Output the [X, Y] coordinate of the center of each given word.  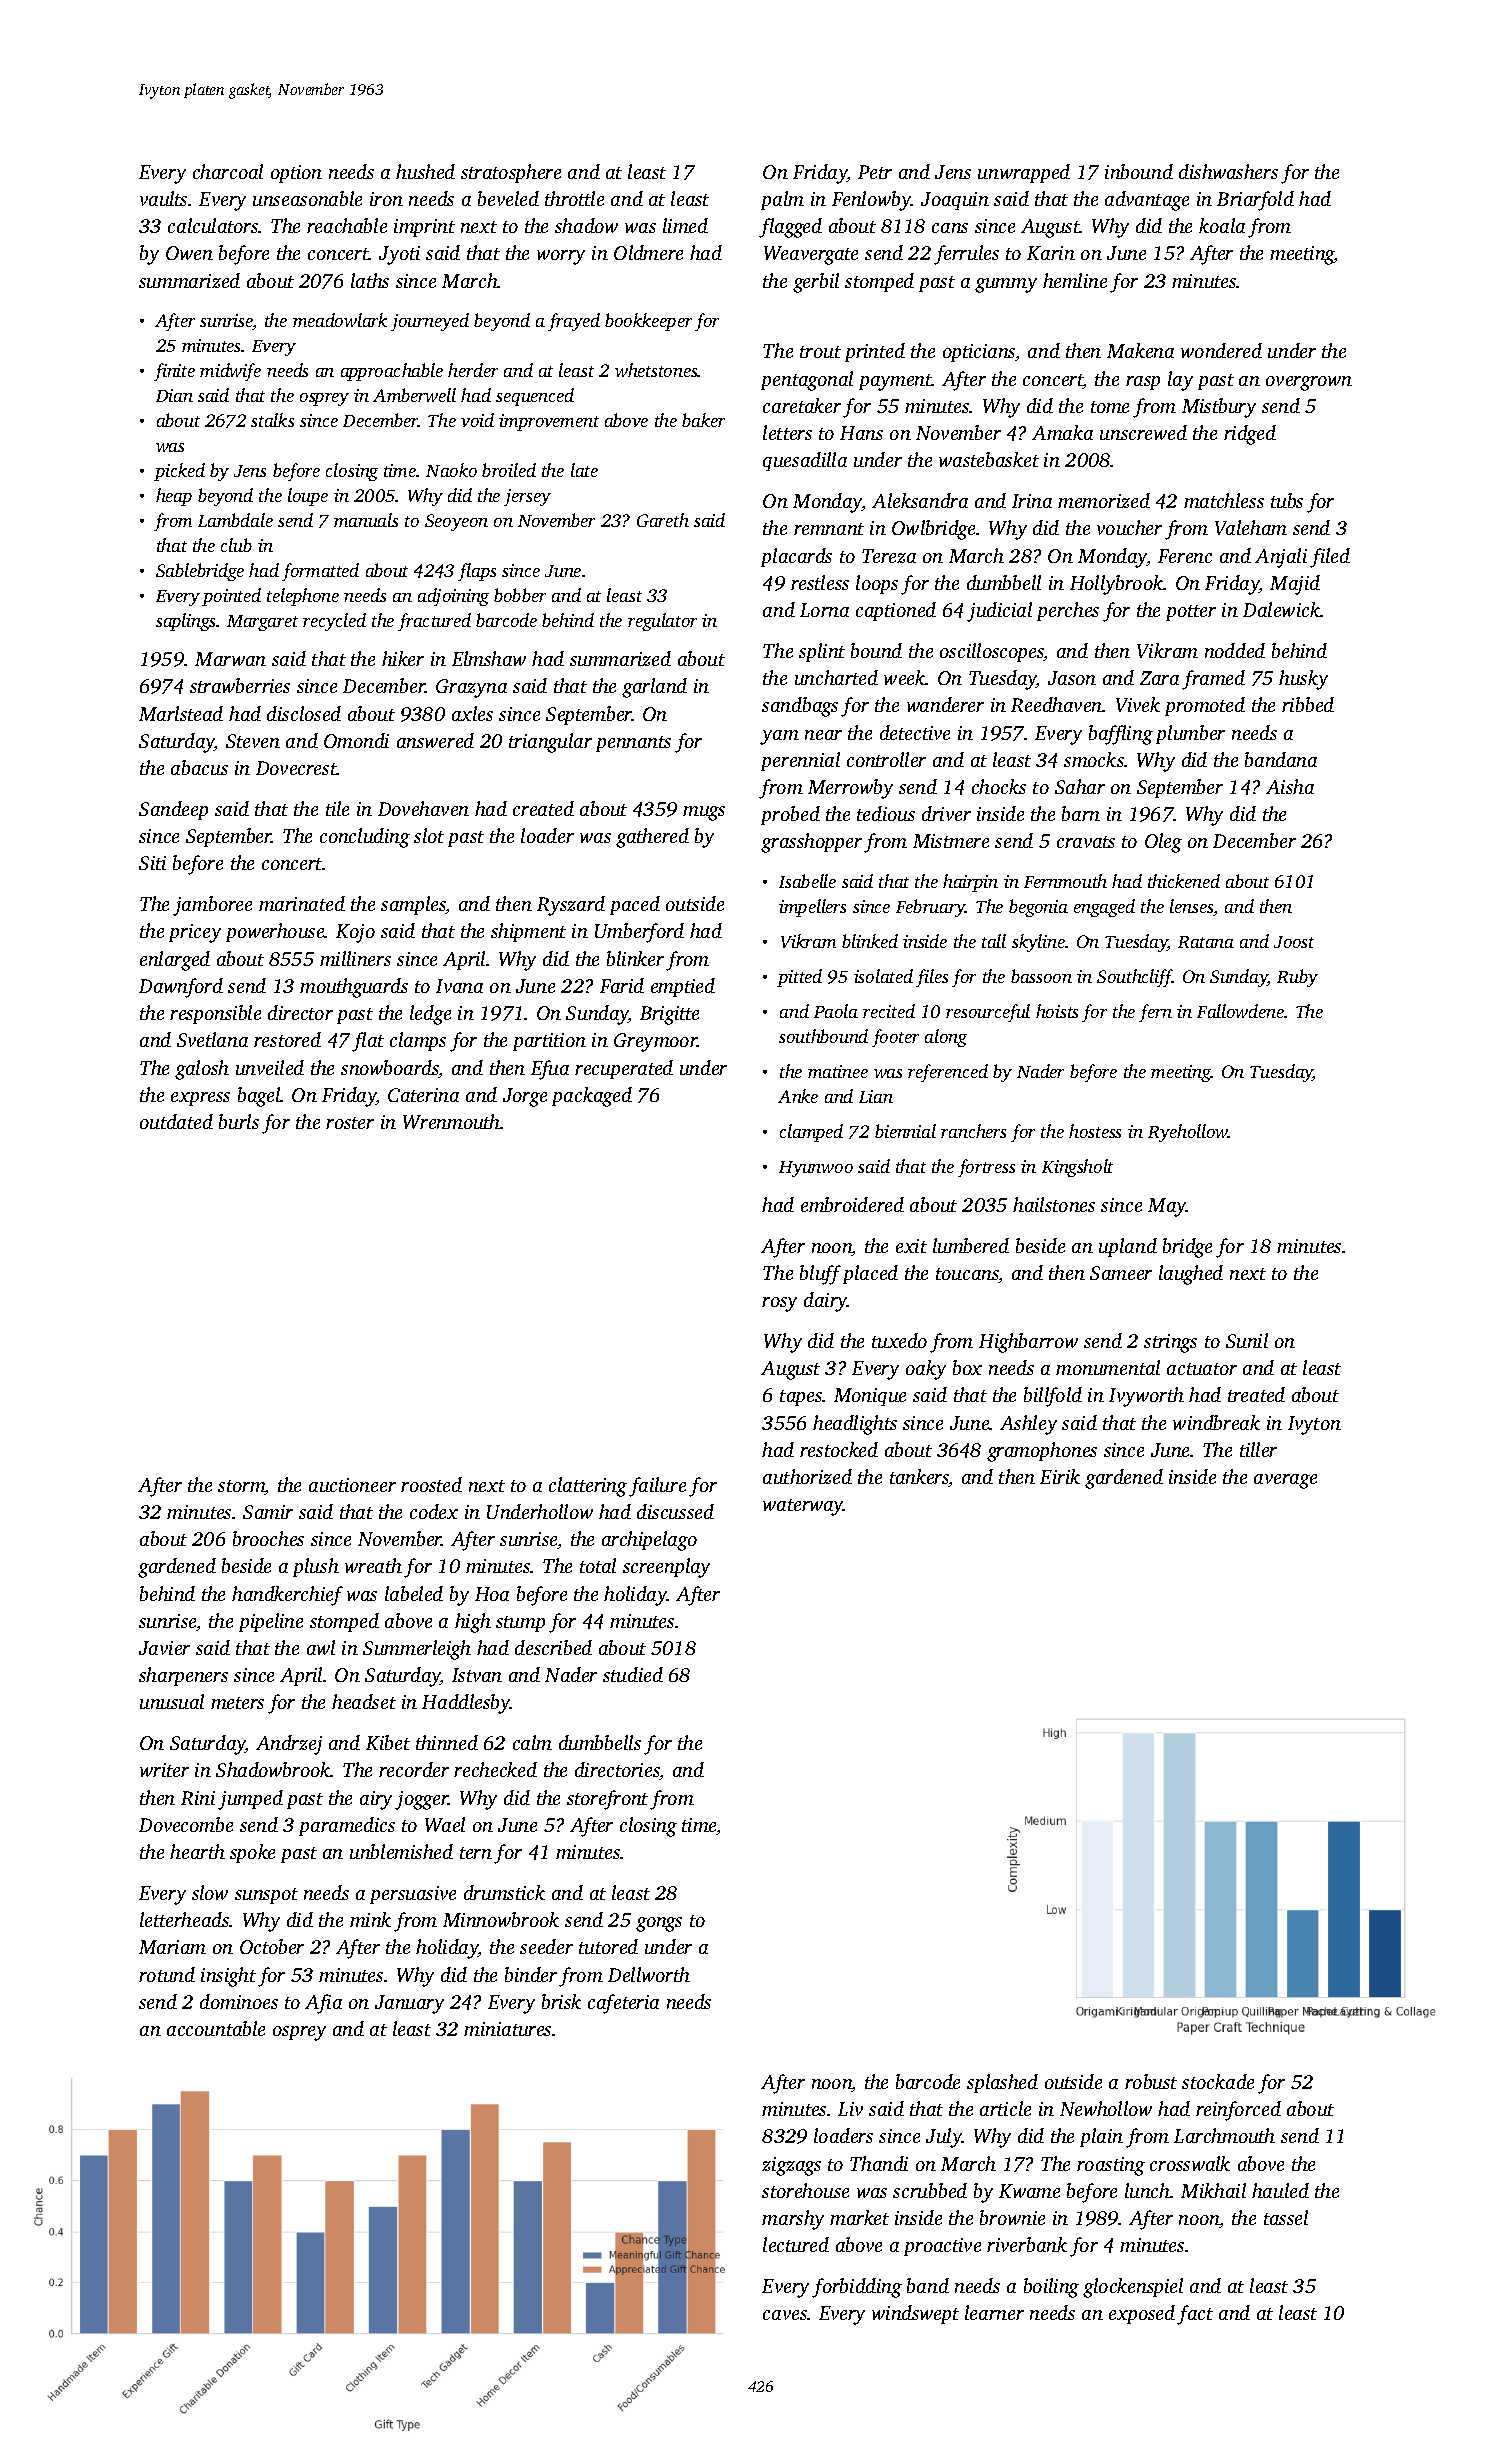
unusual [172, 1701]
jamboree [212, 906]
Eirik [1060, 1476]
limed [685, 225]
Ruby [1297, 978]
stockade [1218, 2081]
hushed [425, 171]
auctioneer [352, 1485]
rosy [779, 1304]
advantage [1147, 201]
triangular [550, 743]
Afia [323, 2004]
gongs [659, 1924]
